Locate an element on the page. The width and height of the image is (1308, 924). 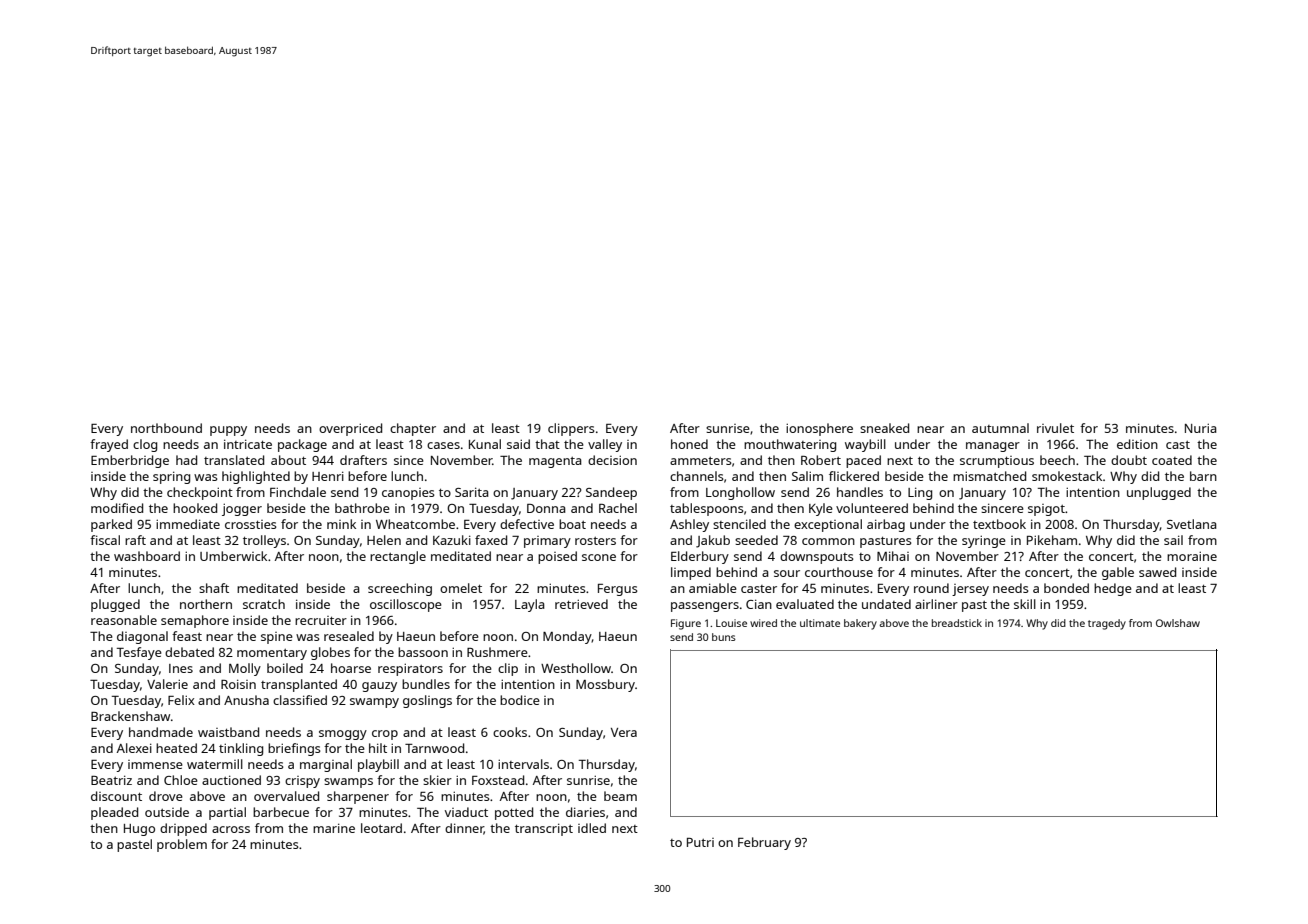
parked is located at coordinates (111, 525).
